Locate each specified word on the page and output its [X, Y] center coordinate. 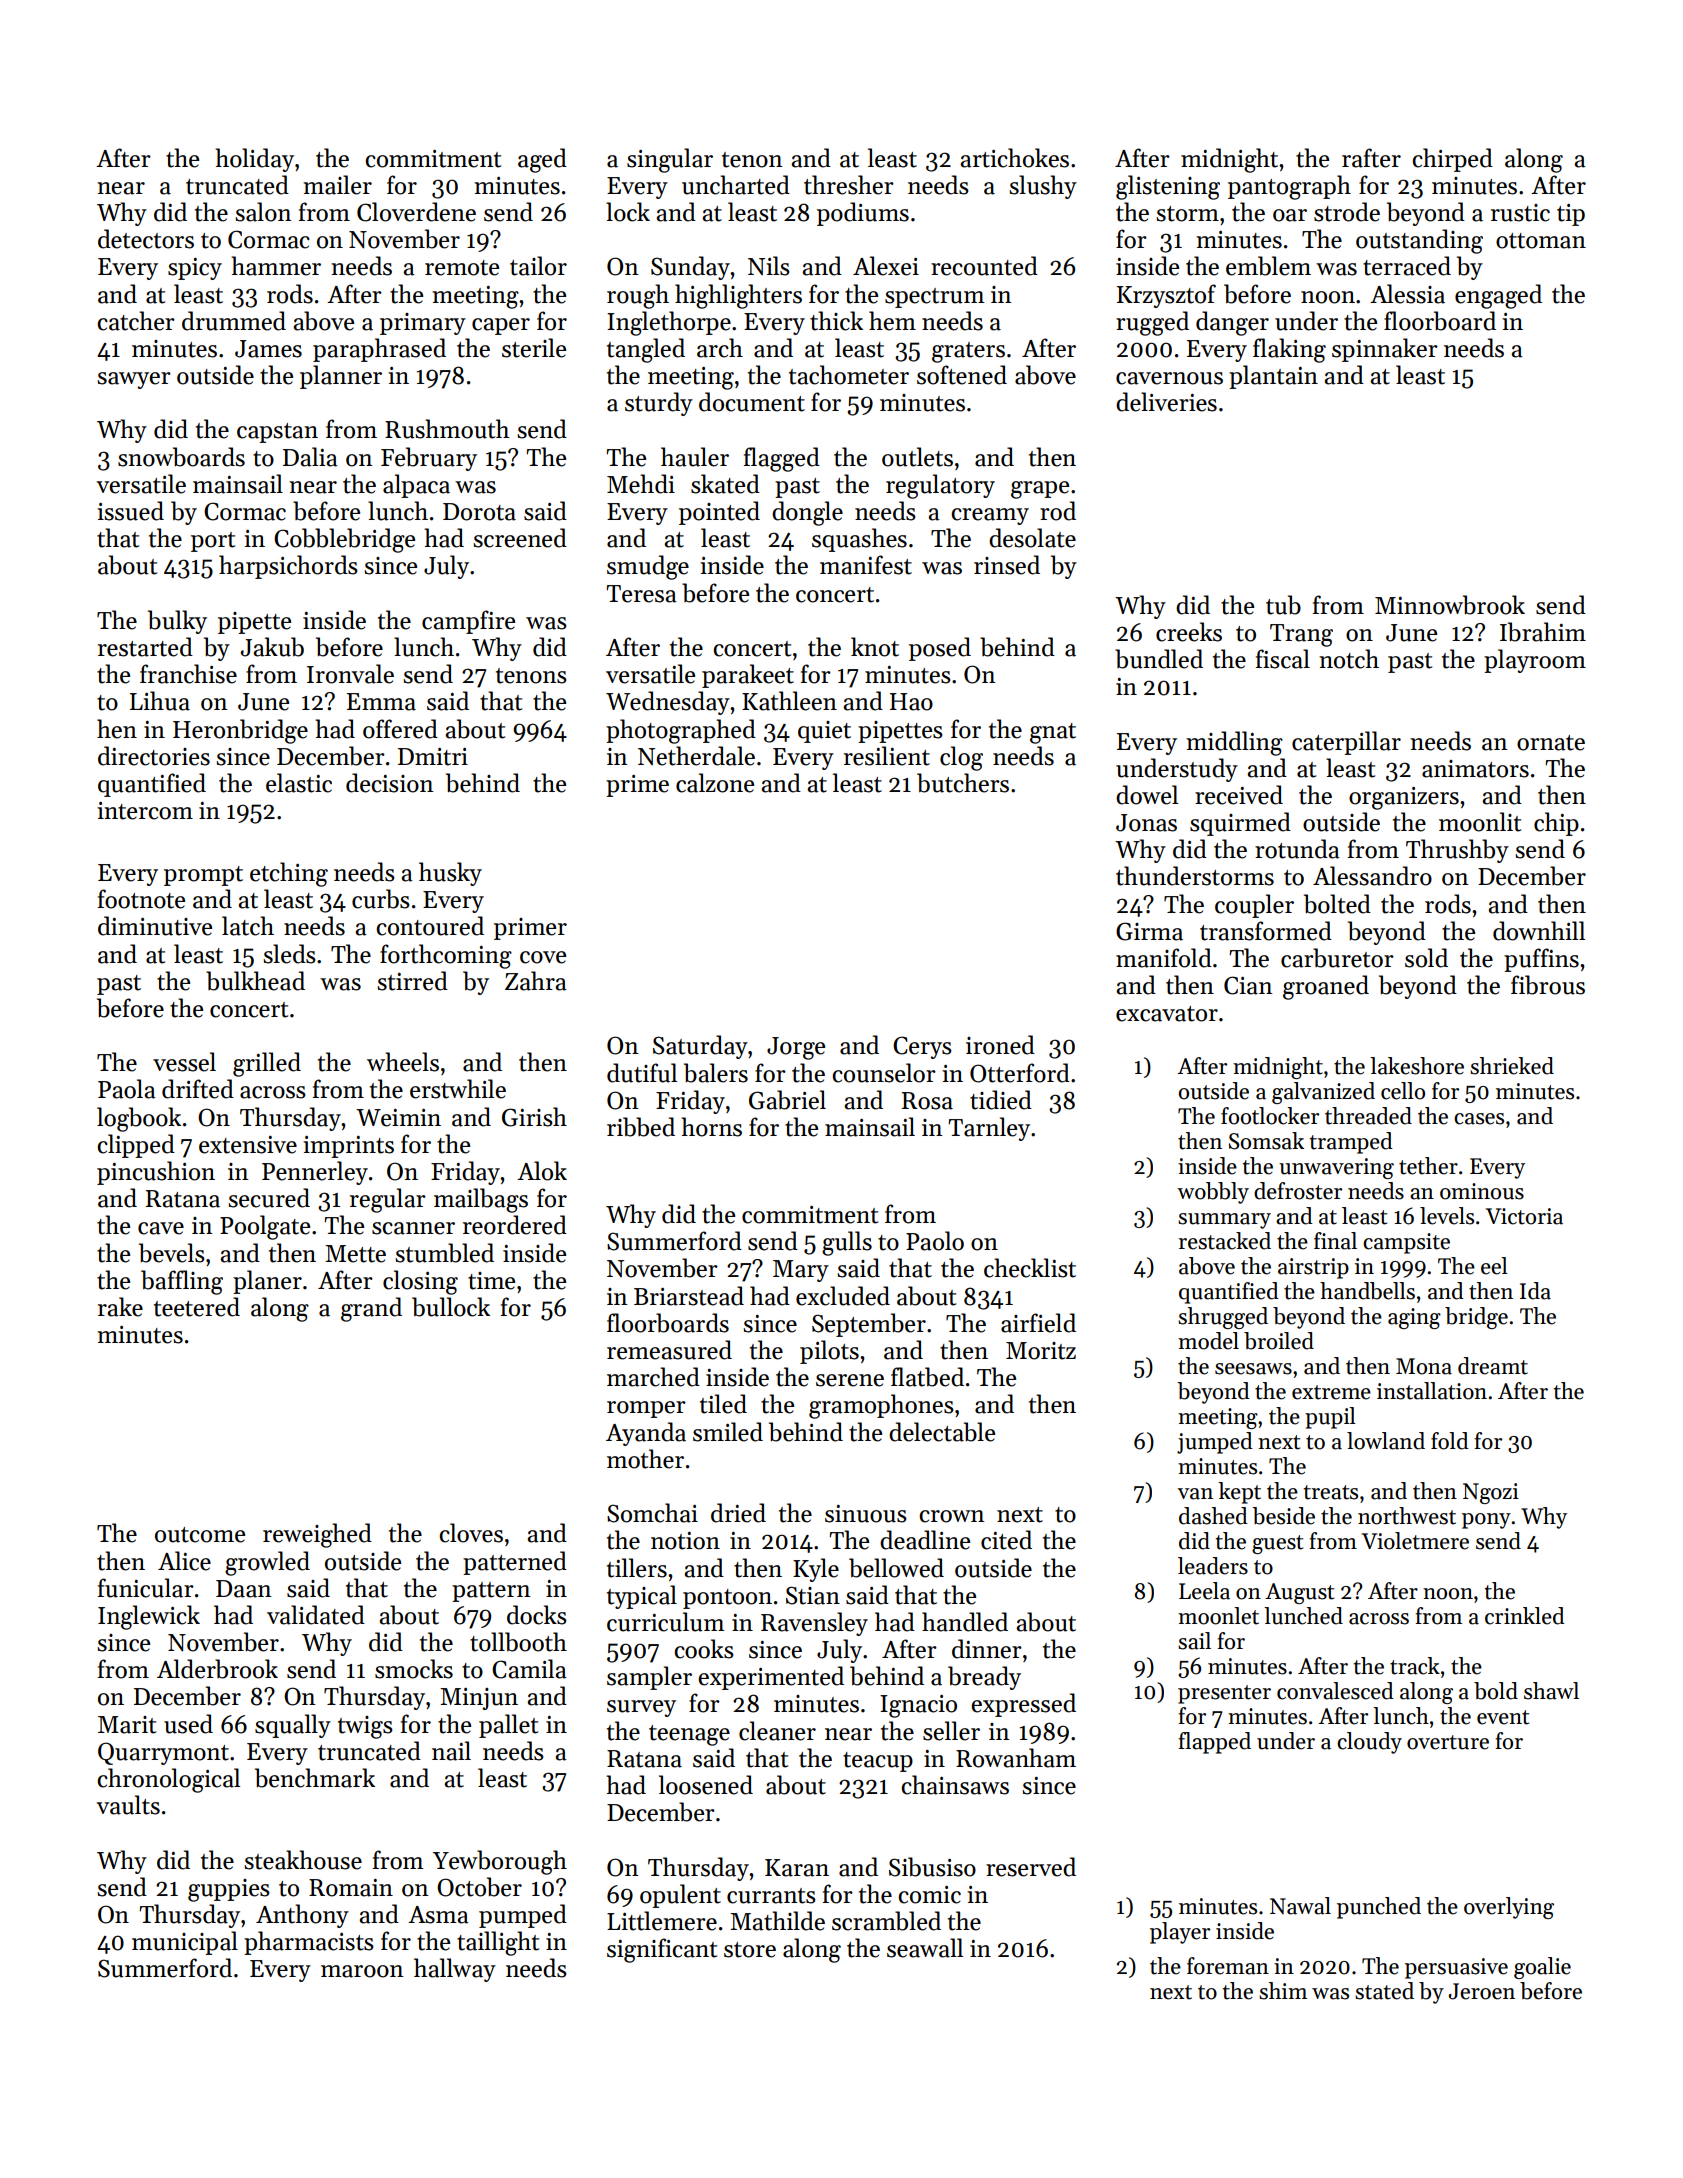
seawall [925, 1948]
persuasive [1456, 1968]
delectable [942, 1432]
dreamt [1493, 1366]
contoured [430, 926]
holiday [254, 160]
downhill [1539, 931]
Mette [355, 1254]
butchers [963, 783]
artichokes [1014, 158]
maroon [362, 1971]
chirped [1452, 160]
